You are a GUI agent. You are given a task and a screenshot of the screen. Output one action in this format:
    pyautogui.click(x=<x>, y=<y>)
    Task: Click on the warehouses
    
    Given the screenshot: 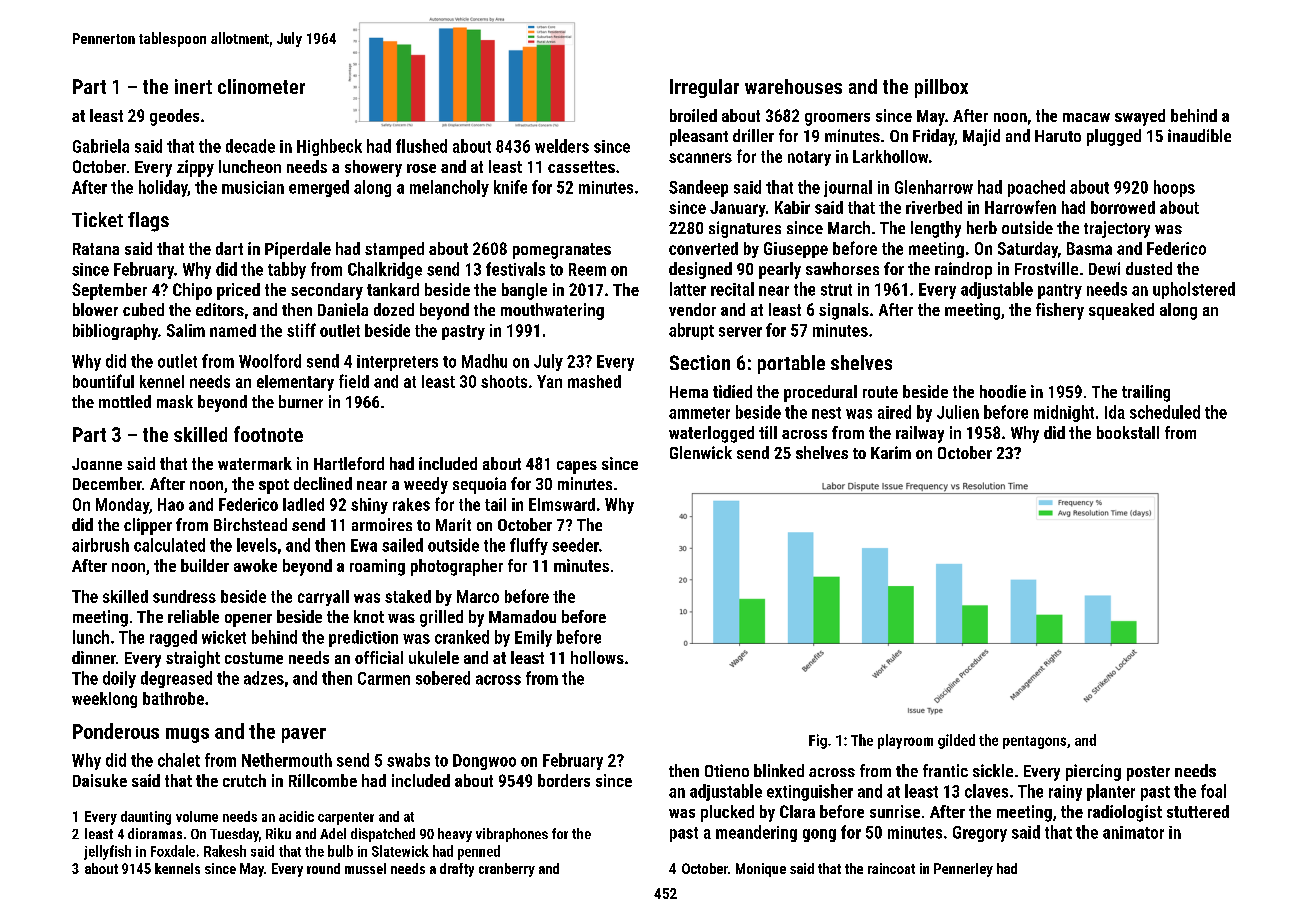 What is the action you would take?
    pyautogui.click(x=793, y=86)
